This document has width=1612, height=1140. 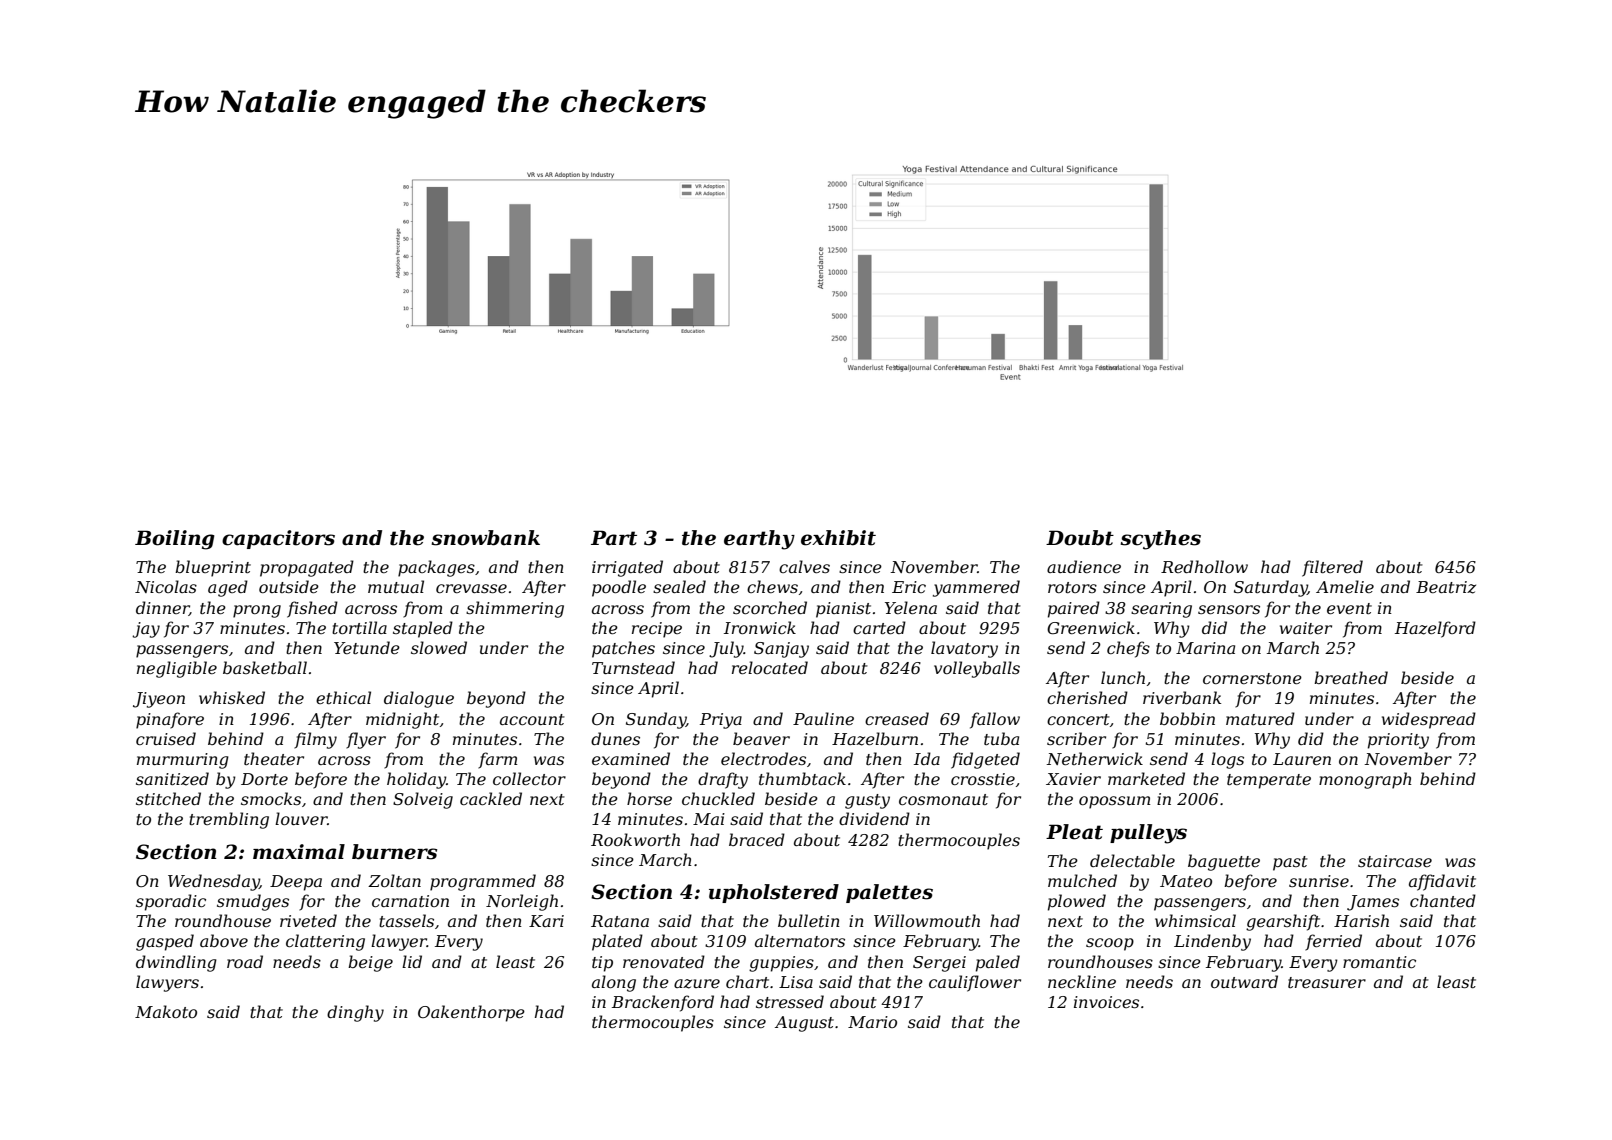 What do you see at coordinates (804, 566) in the document?
I see `calves` at bounding box center [804, 566].
